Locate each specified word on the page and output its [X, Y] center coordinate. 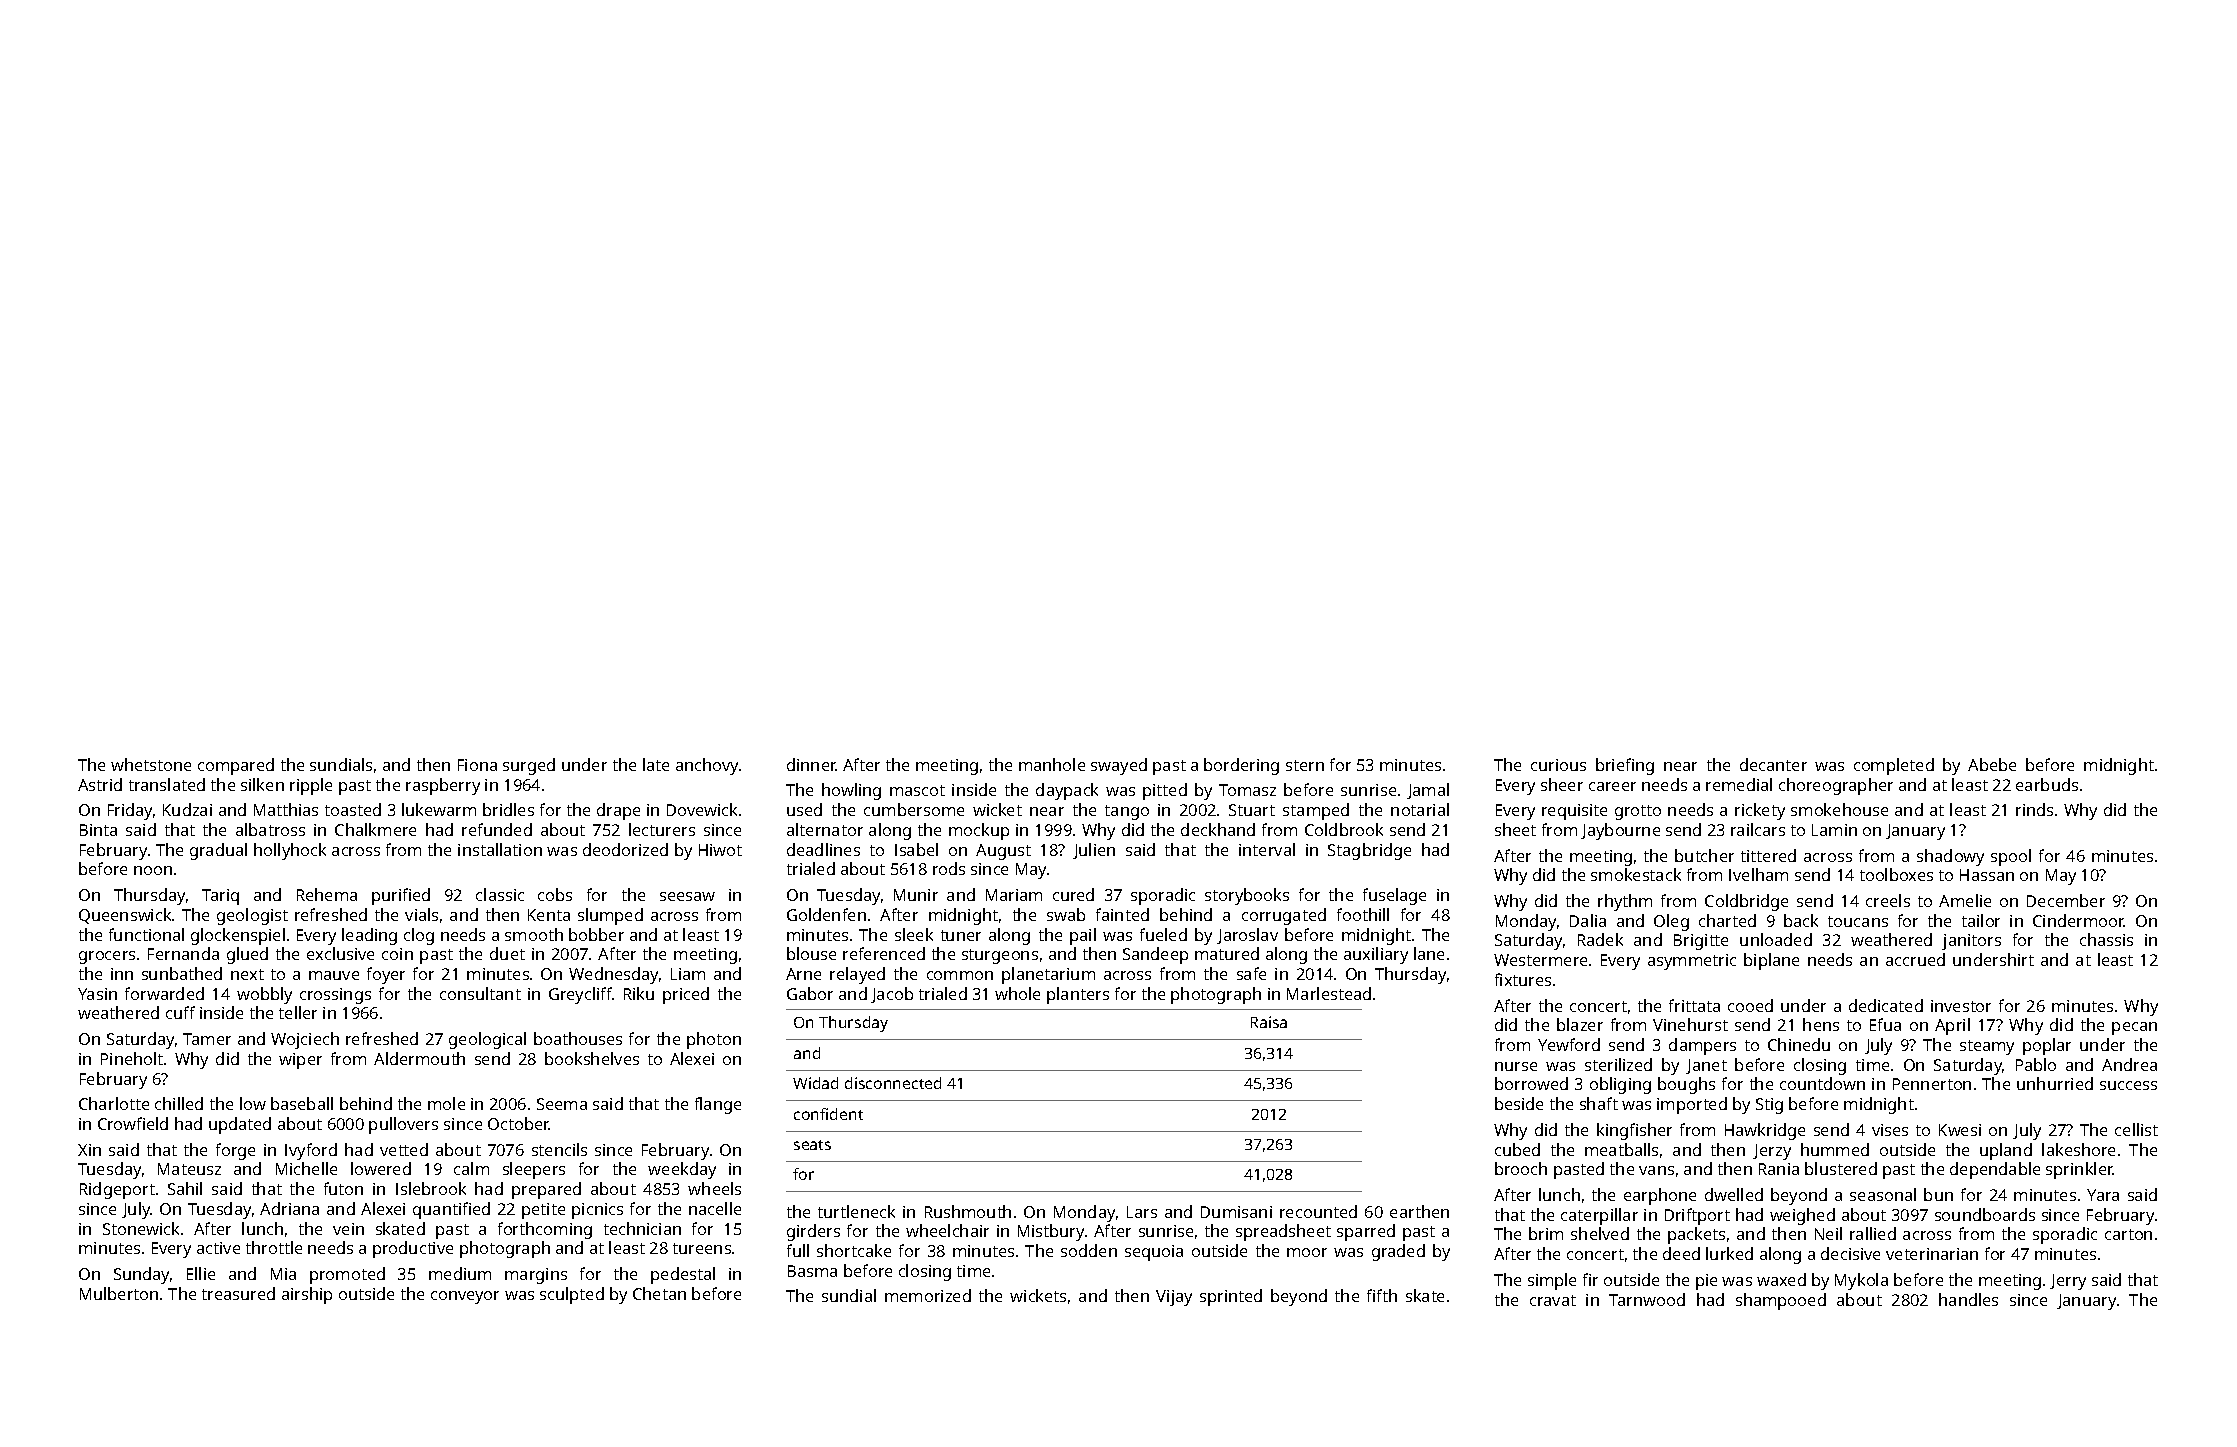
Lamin [1834, 830]
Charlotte [114, 1103]
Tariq [220, 897]
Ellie [201, 1273]
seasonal [1883, 1194]
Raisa [1269, 1022]
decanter [1773, 764]
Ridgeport [117, 1190]
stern [1305, 765]
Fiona [477, 765]
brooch [1521, 1168]
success [2128, 1085]
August [1003, 852]
